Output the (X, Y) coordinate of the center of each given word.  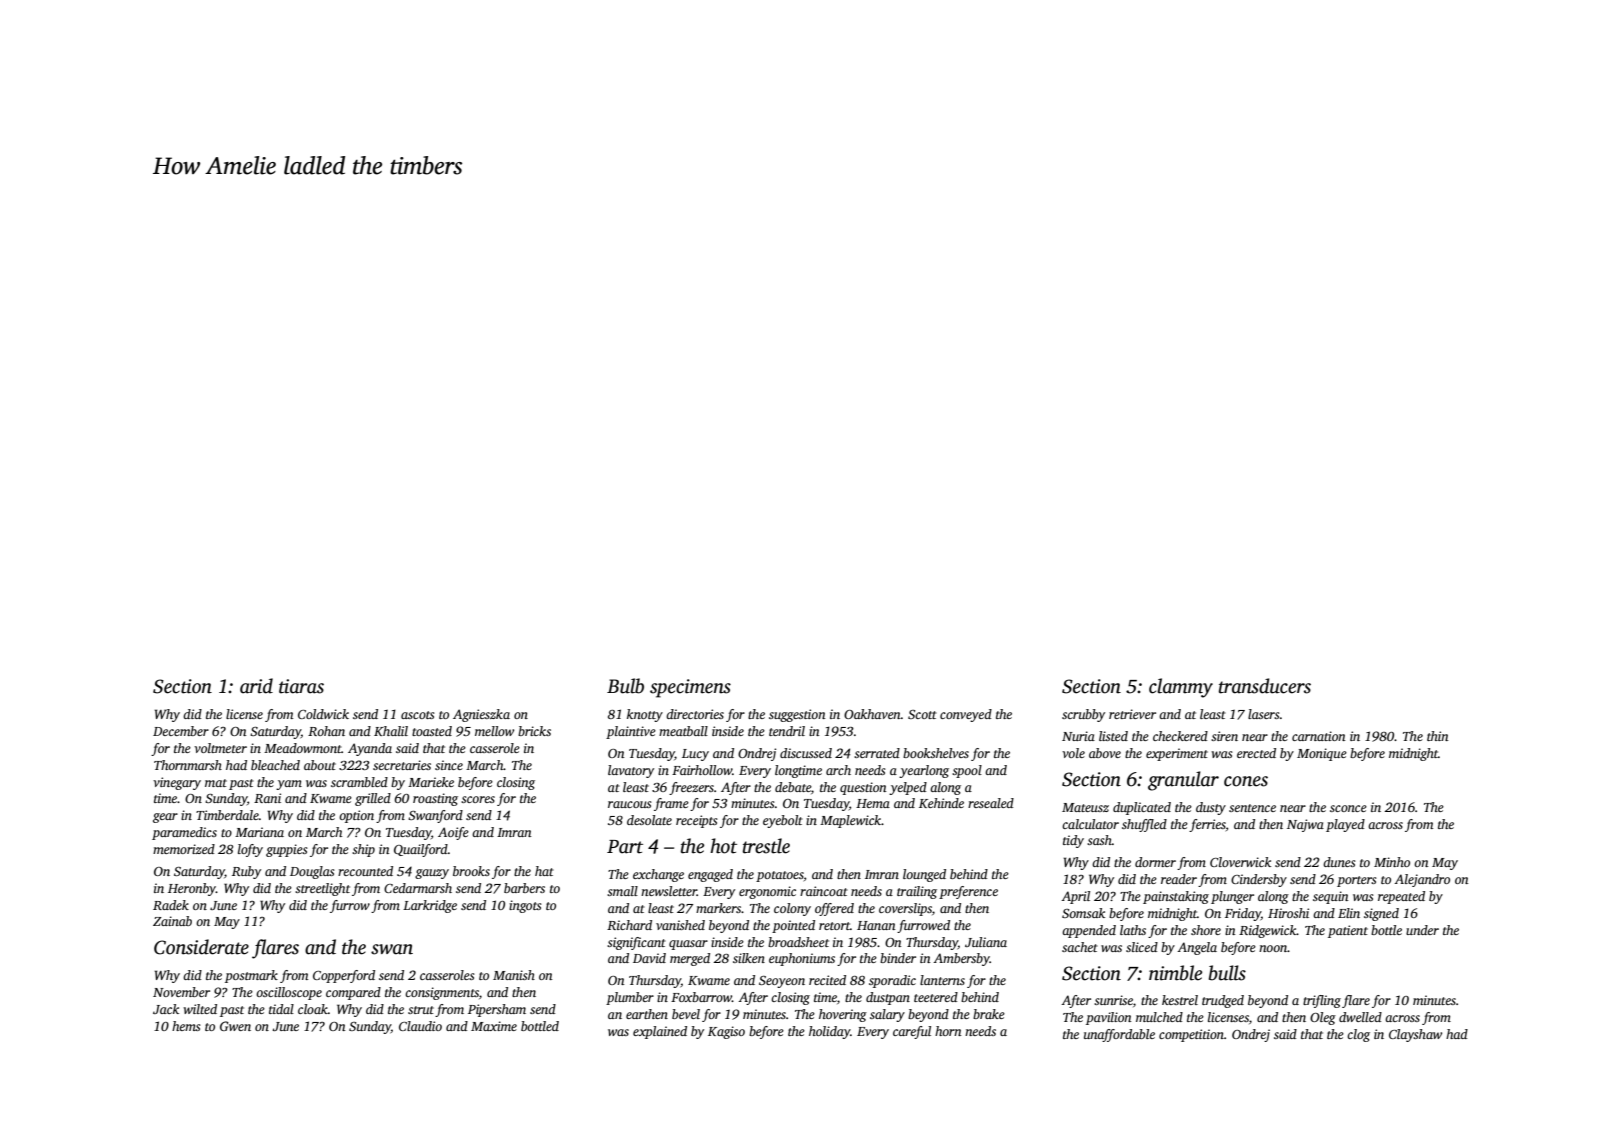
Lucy (695, 755)
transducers (1265, 686)
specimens (690, 688)
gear (165, 818)
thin (1438, 736)
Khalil (391, 731)
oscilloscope (289, 993)
